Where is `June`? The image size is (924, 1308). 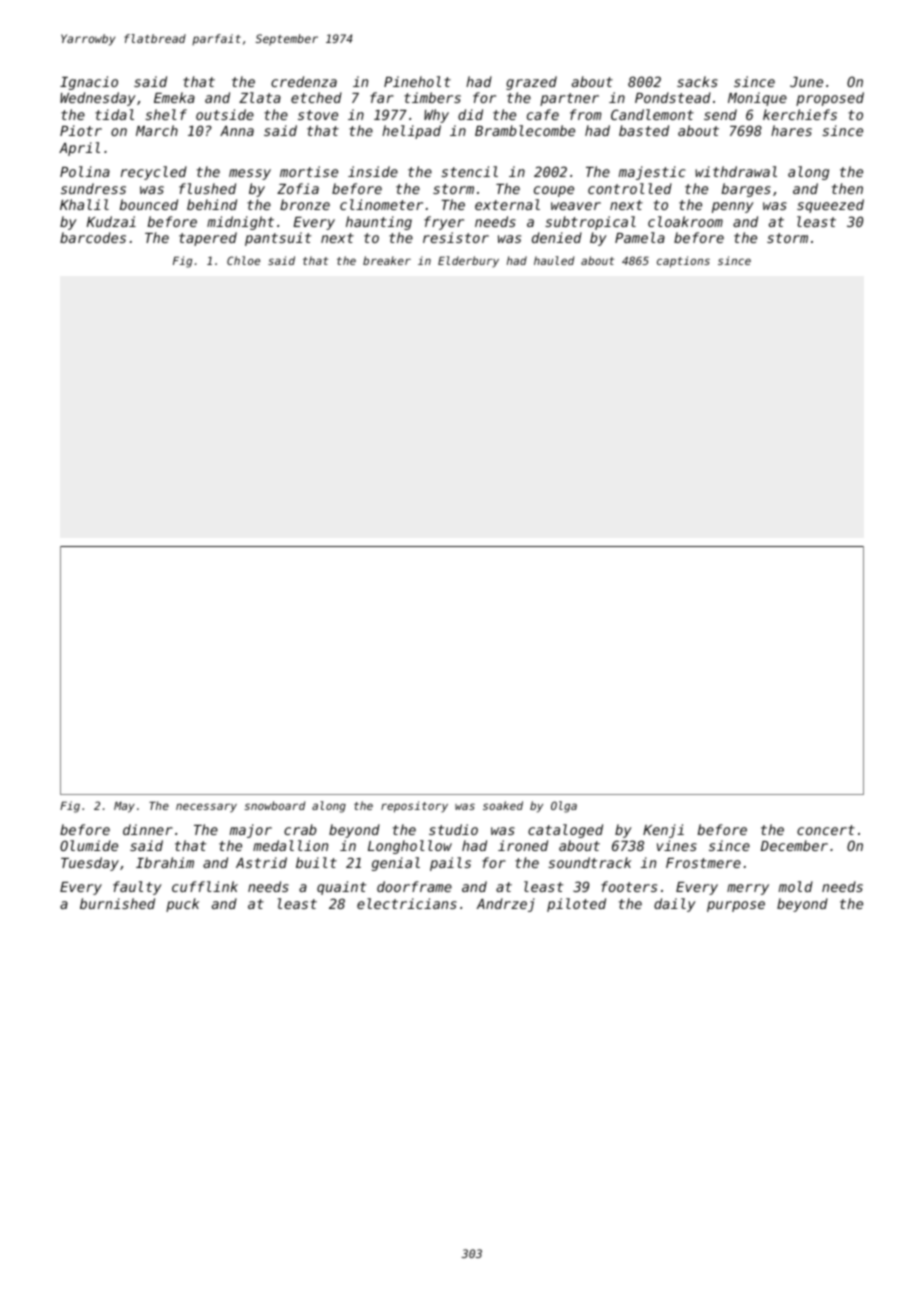 June is located at coordinates (806, 82).
